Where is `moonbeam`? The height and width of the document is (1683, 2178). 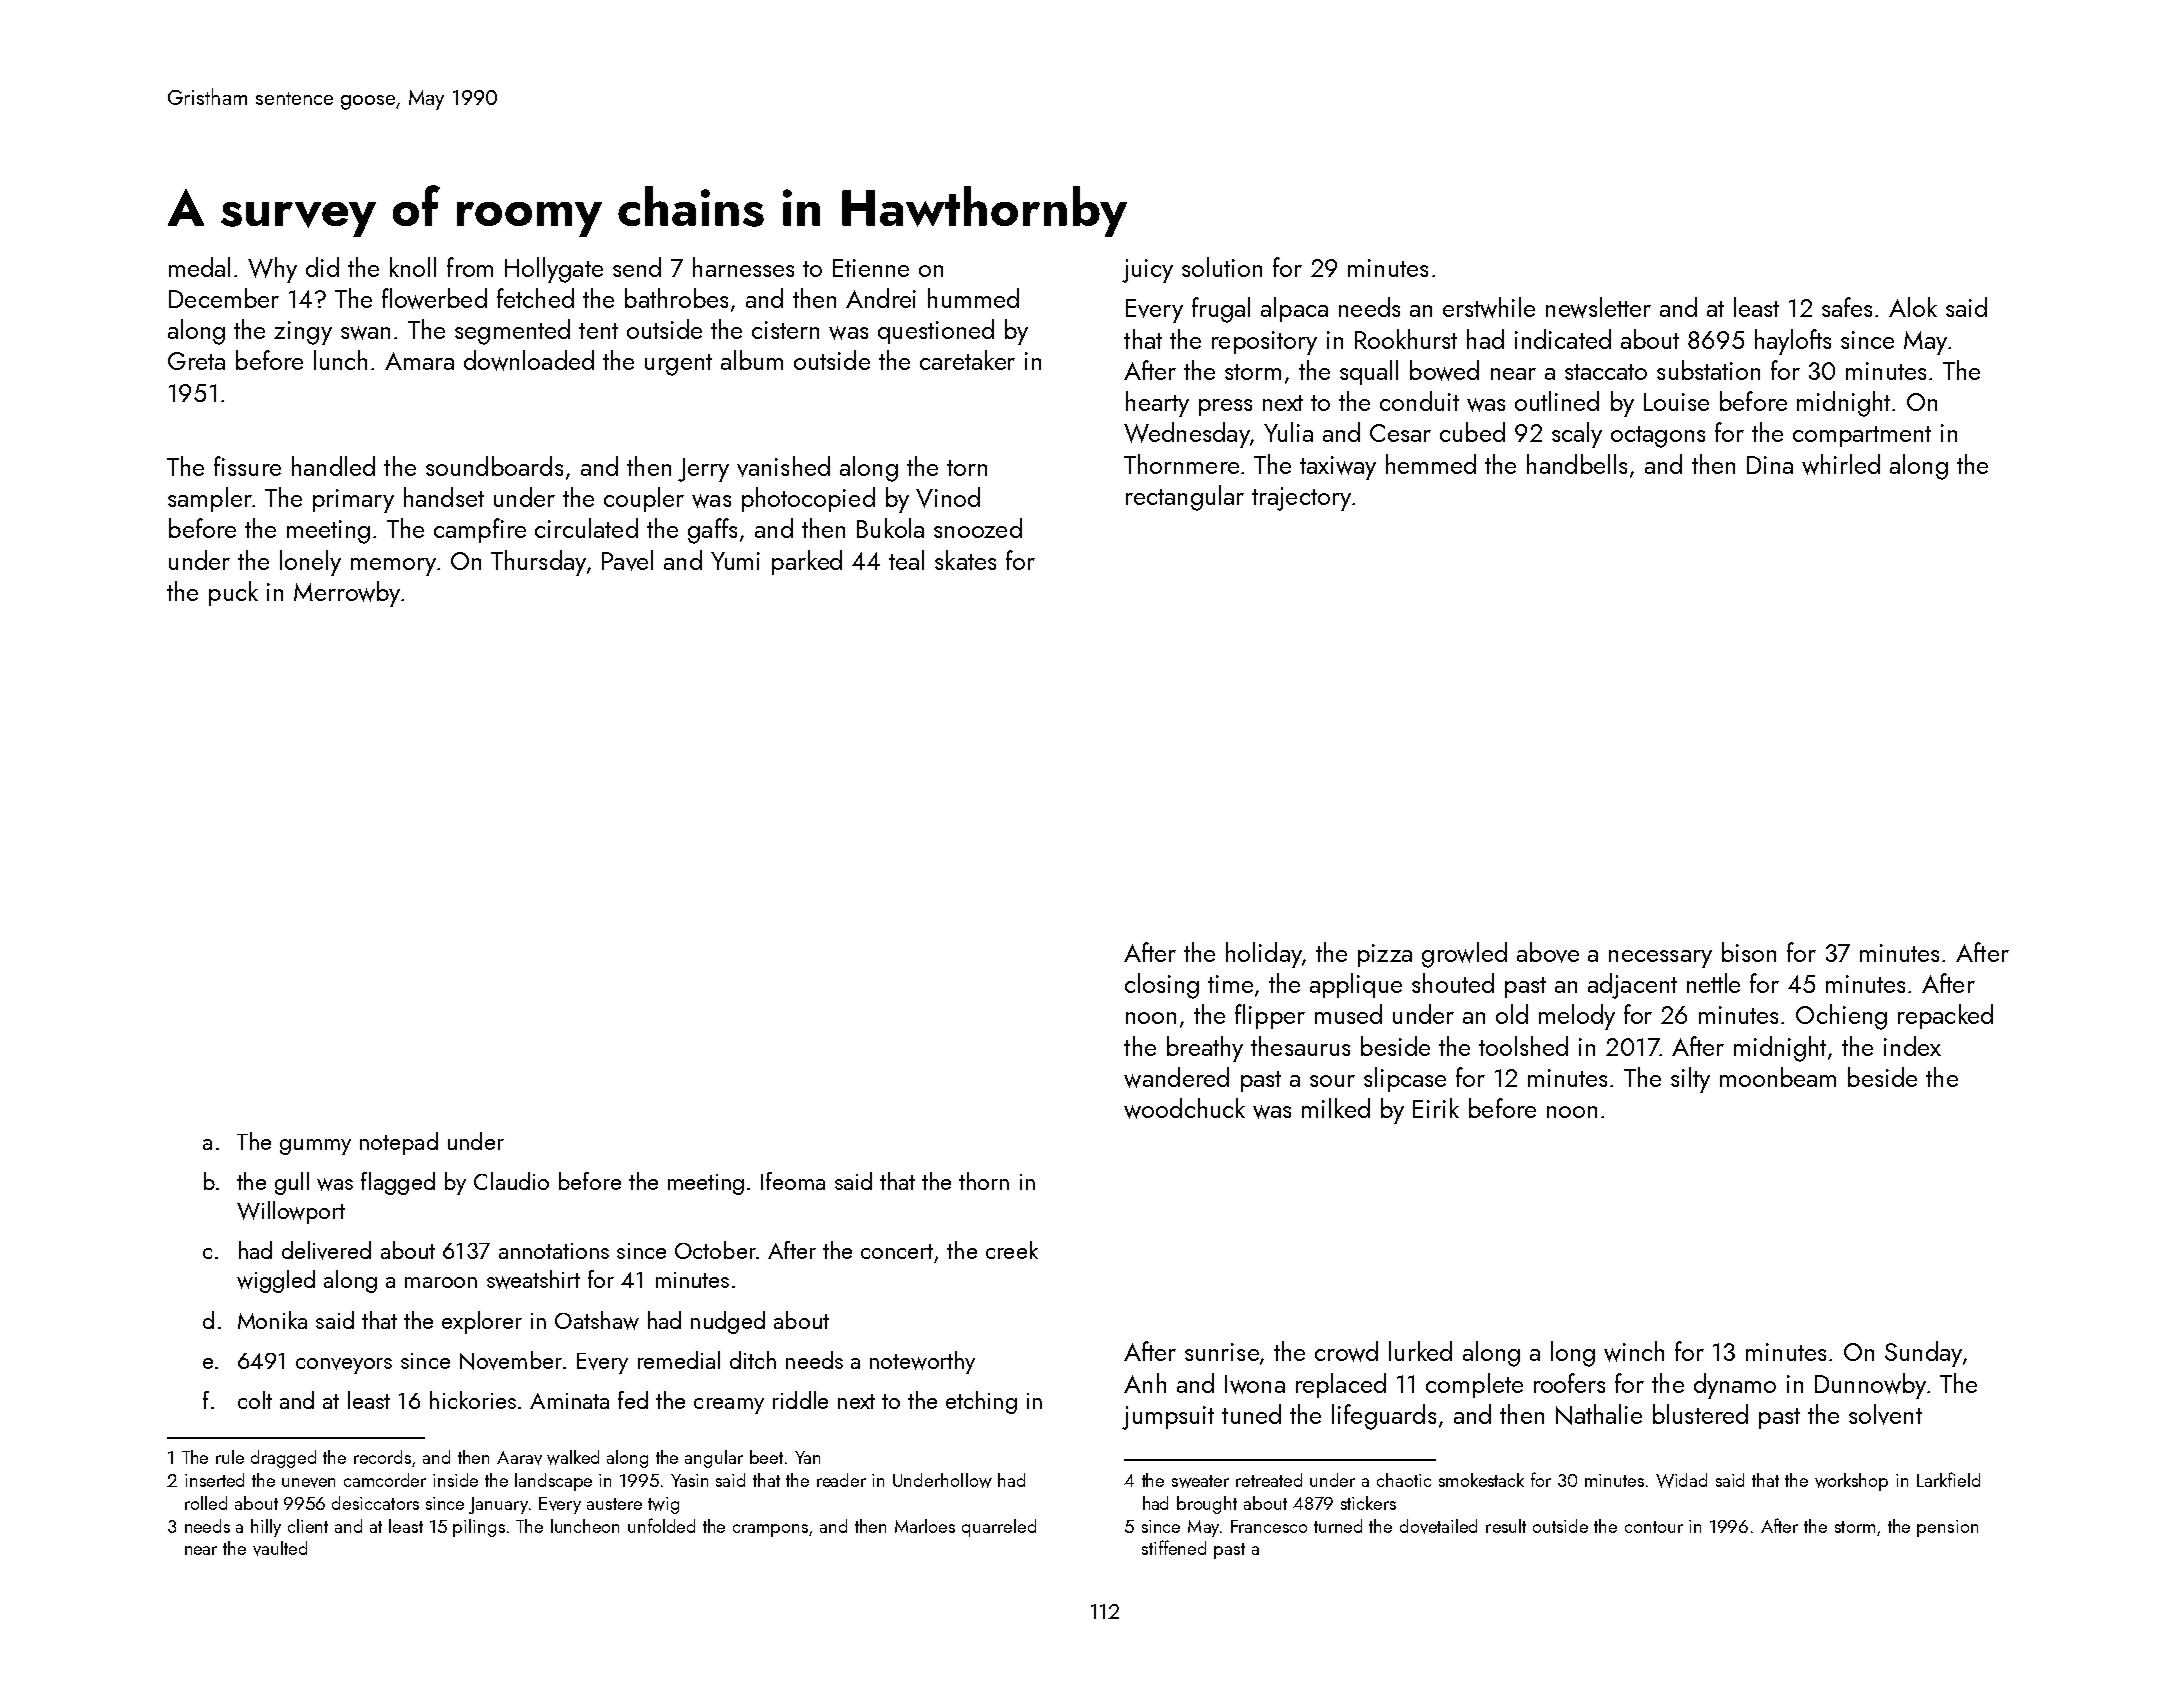
moonbeam is located at coordinates (1778, 1077).
